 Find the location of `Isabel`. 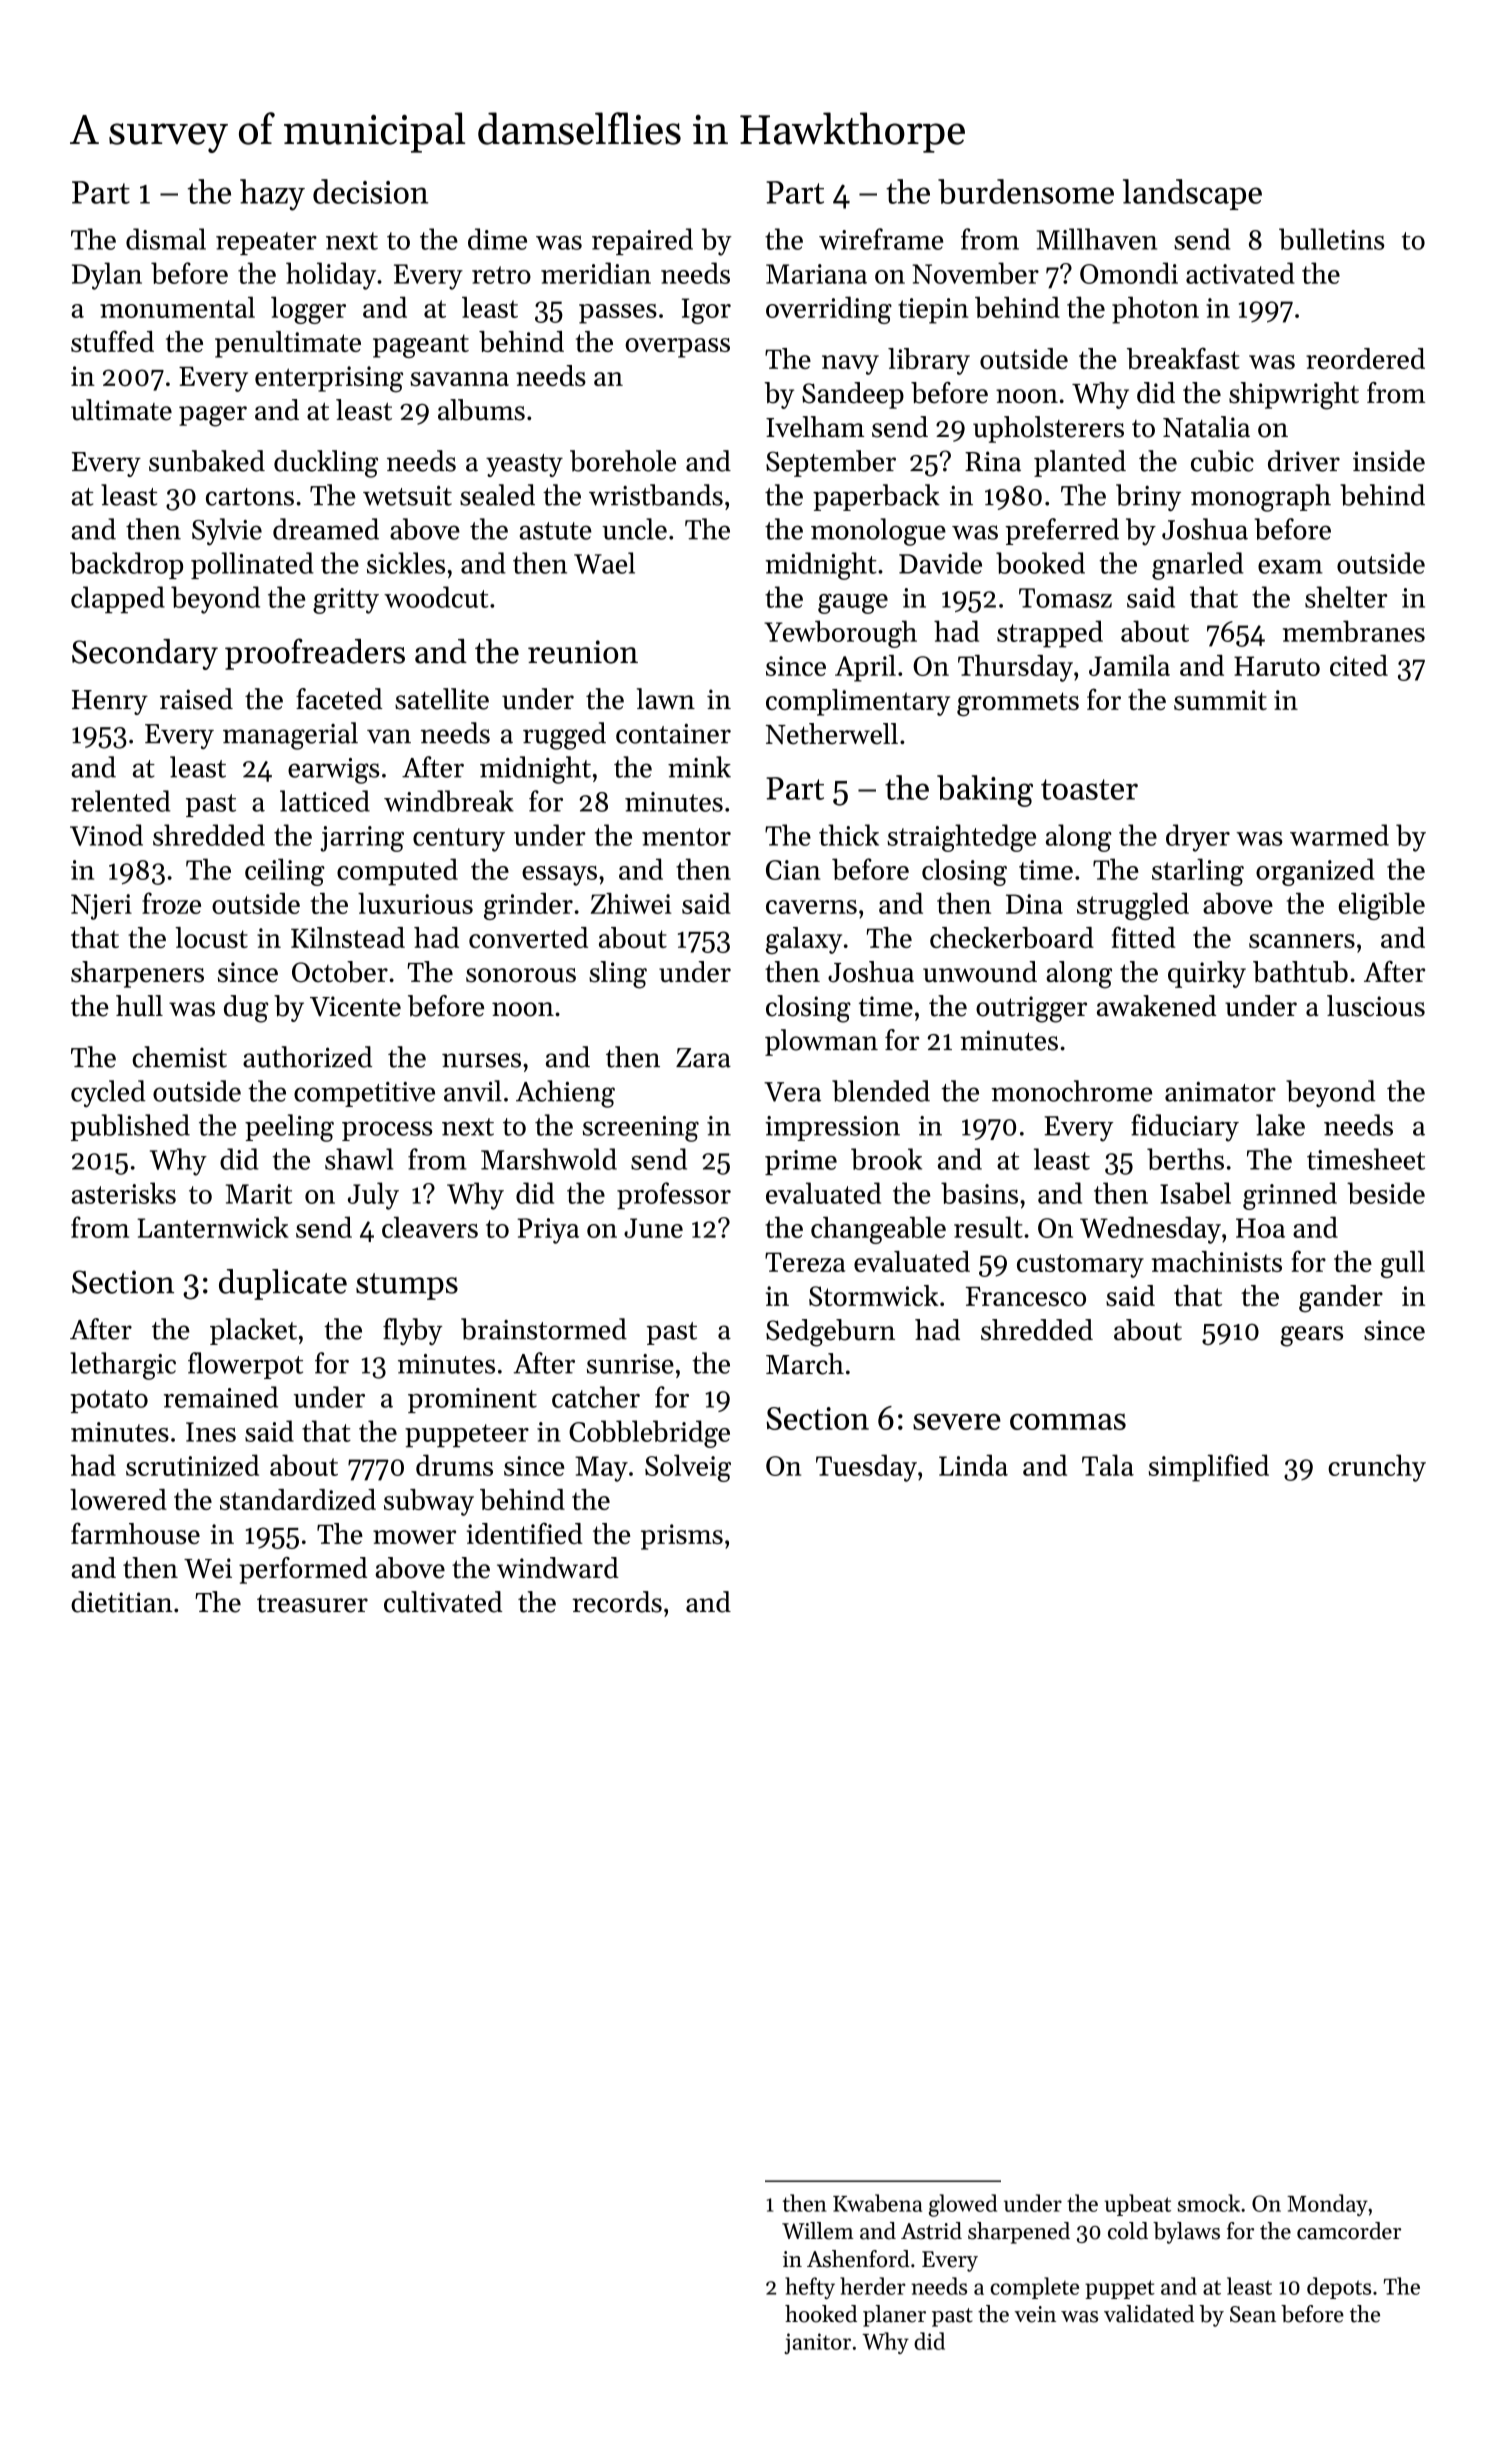

Isabel is located at coordinates (1195, 1193).
